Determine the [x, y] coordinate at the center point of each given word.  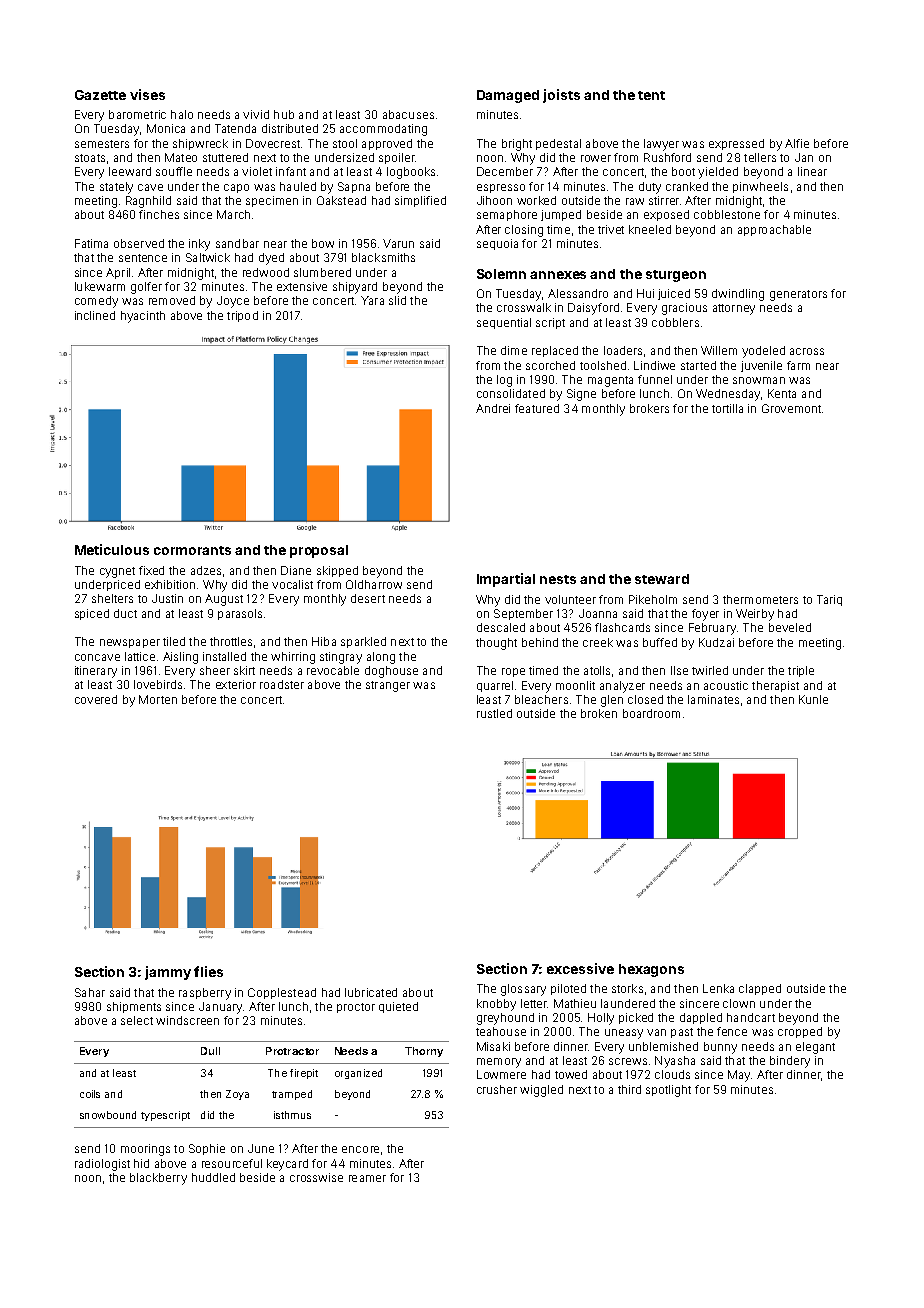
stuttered [225, 157]
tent [651, 95]
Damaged [508, 96]
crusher [497, 1089]
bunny [720, 1048]
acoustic [726, 685]
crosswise [316, 1177]
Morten [158, 699]
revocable [333, 670]
